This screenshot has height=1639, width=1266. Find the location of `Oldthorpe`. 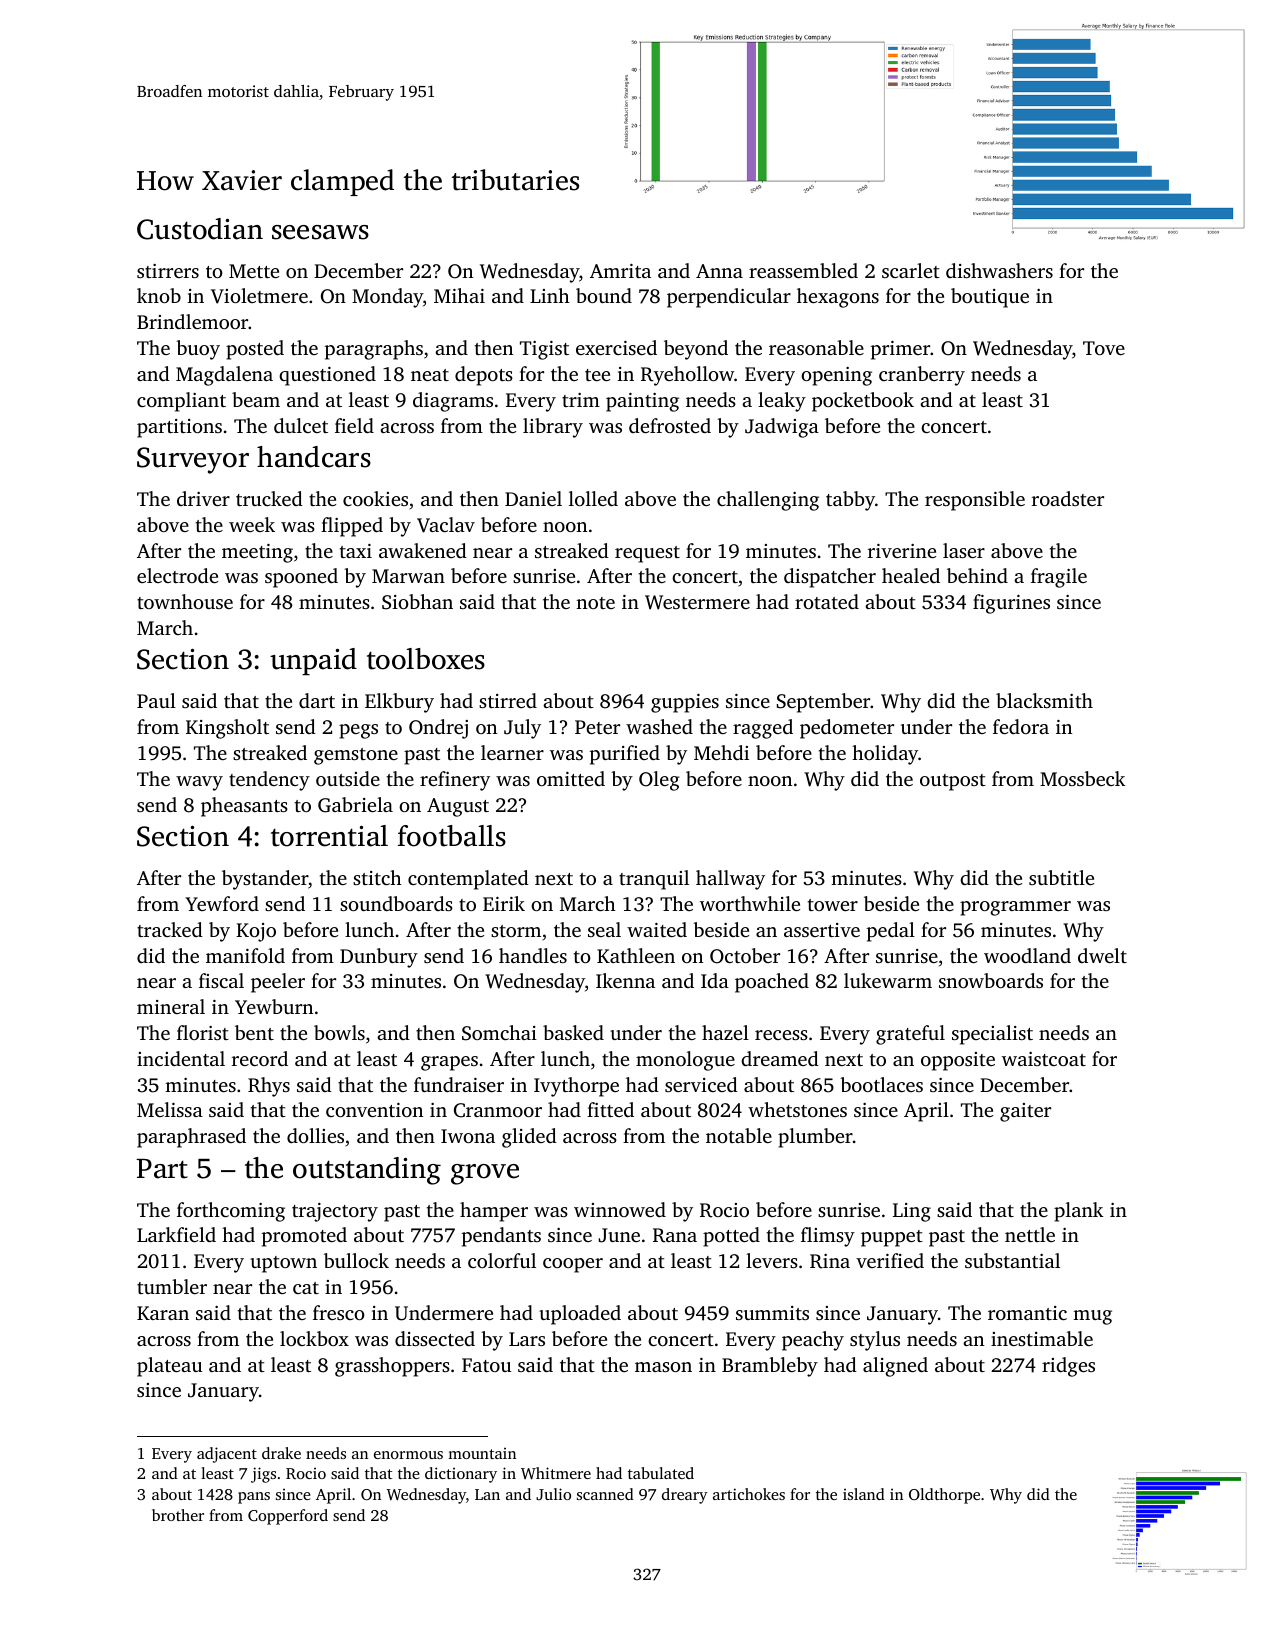

Oldthorpe is located at coordinates (944, 1496).
